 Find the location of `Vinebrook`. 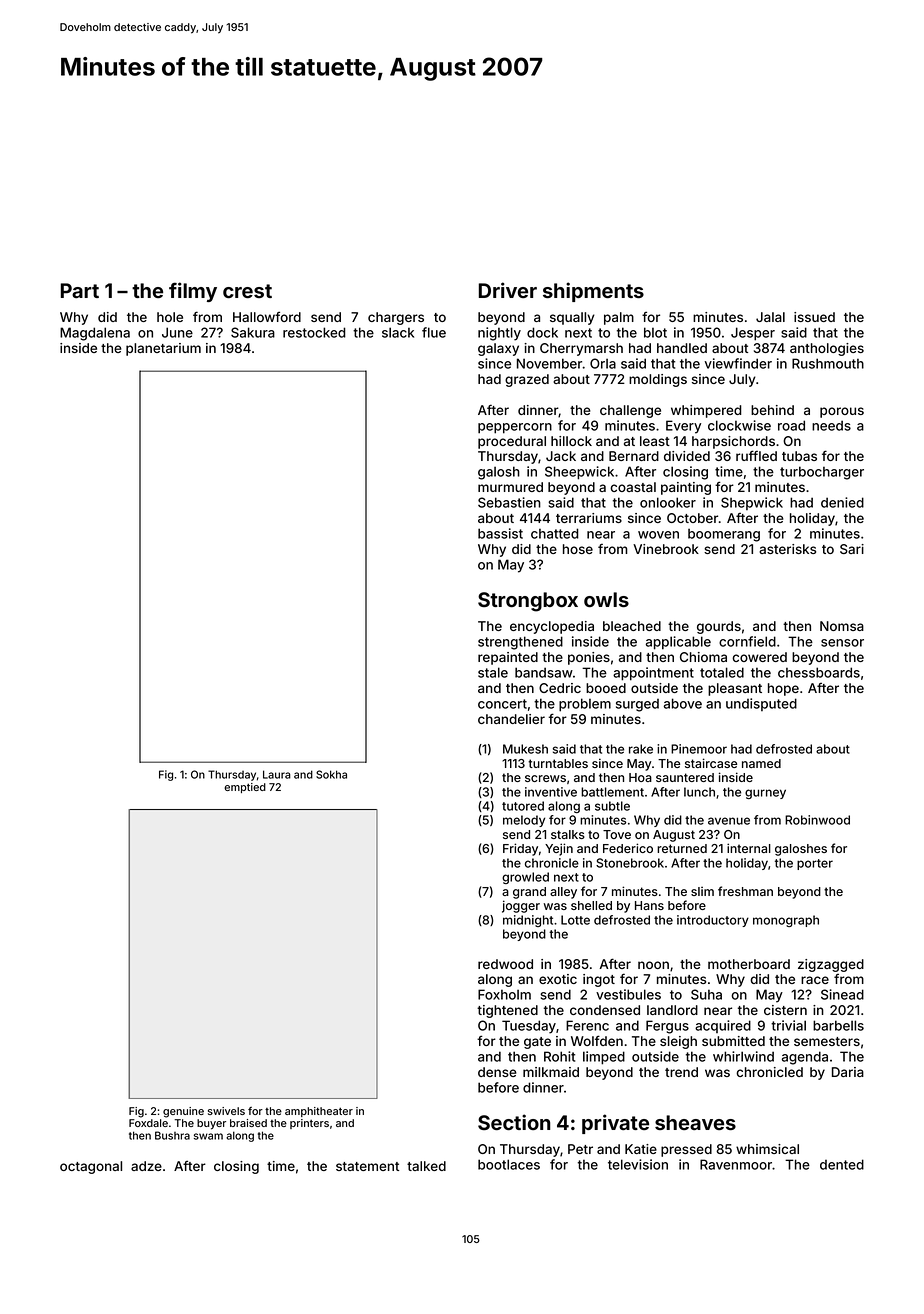

Vinebrook is located at coordinates (666, 549).
